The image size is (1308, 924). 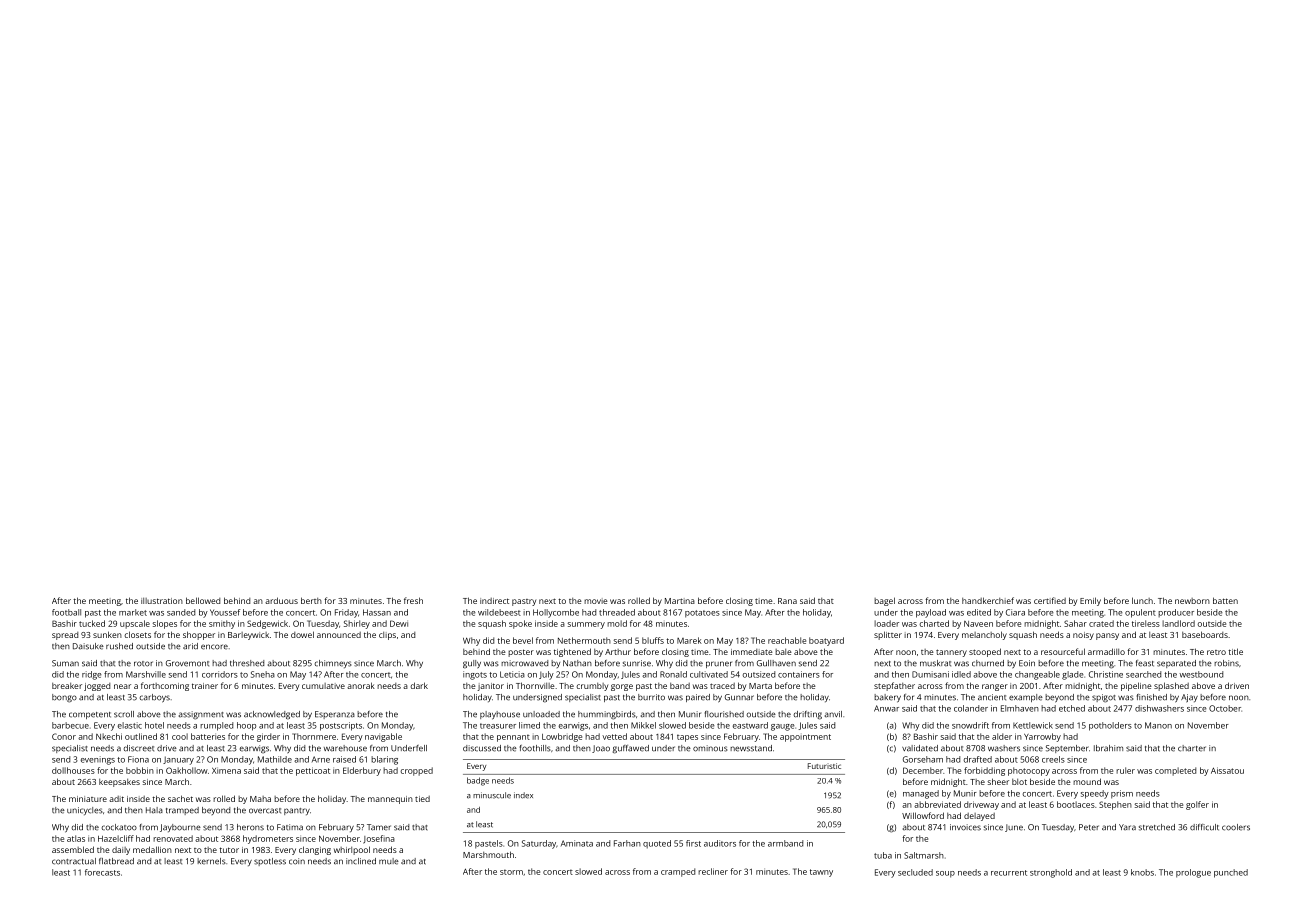 I want to click on dollhouses, so click(x=73, y=770).
